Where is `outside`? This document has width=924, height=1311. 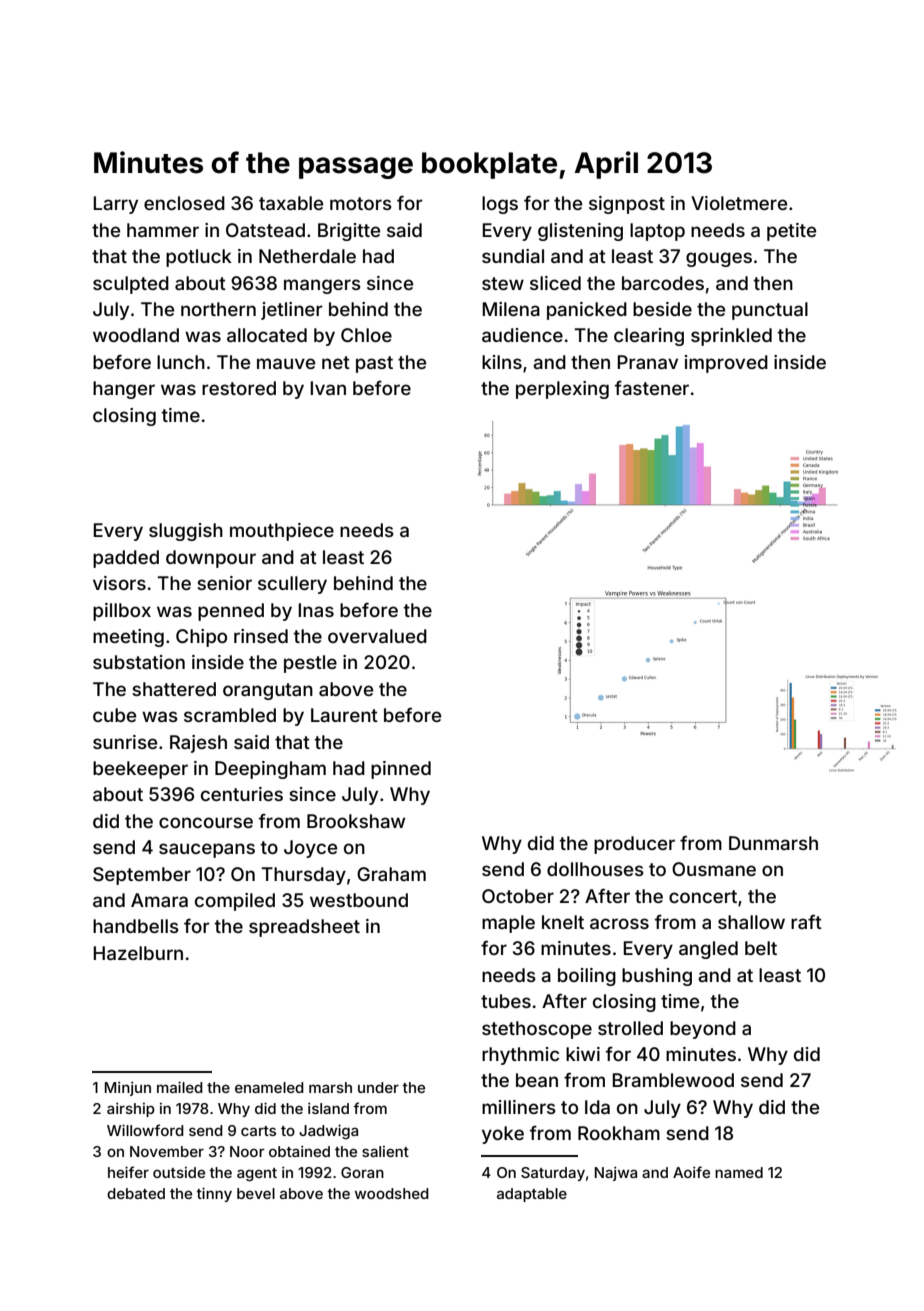
outside is located at coordinates (179, 1172).
